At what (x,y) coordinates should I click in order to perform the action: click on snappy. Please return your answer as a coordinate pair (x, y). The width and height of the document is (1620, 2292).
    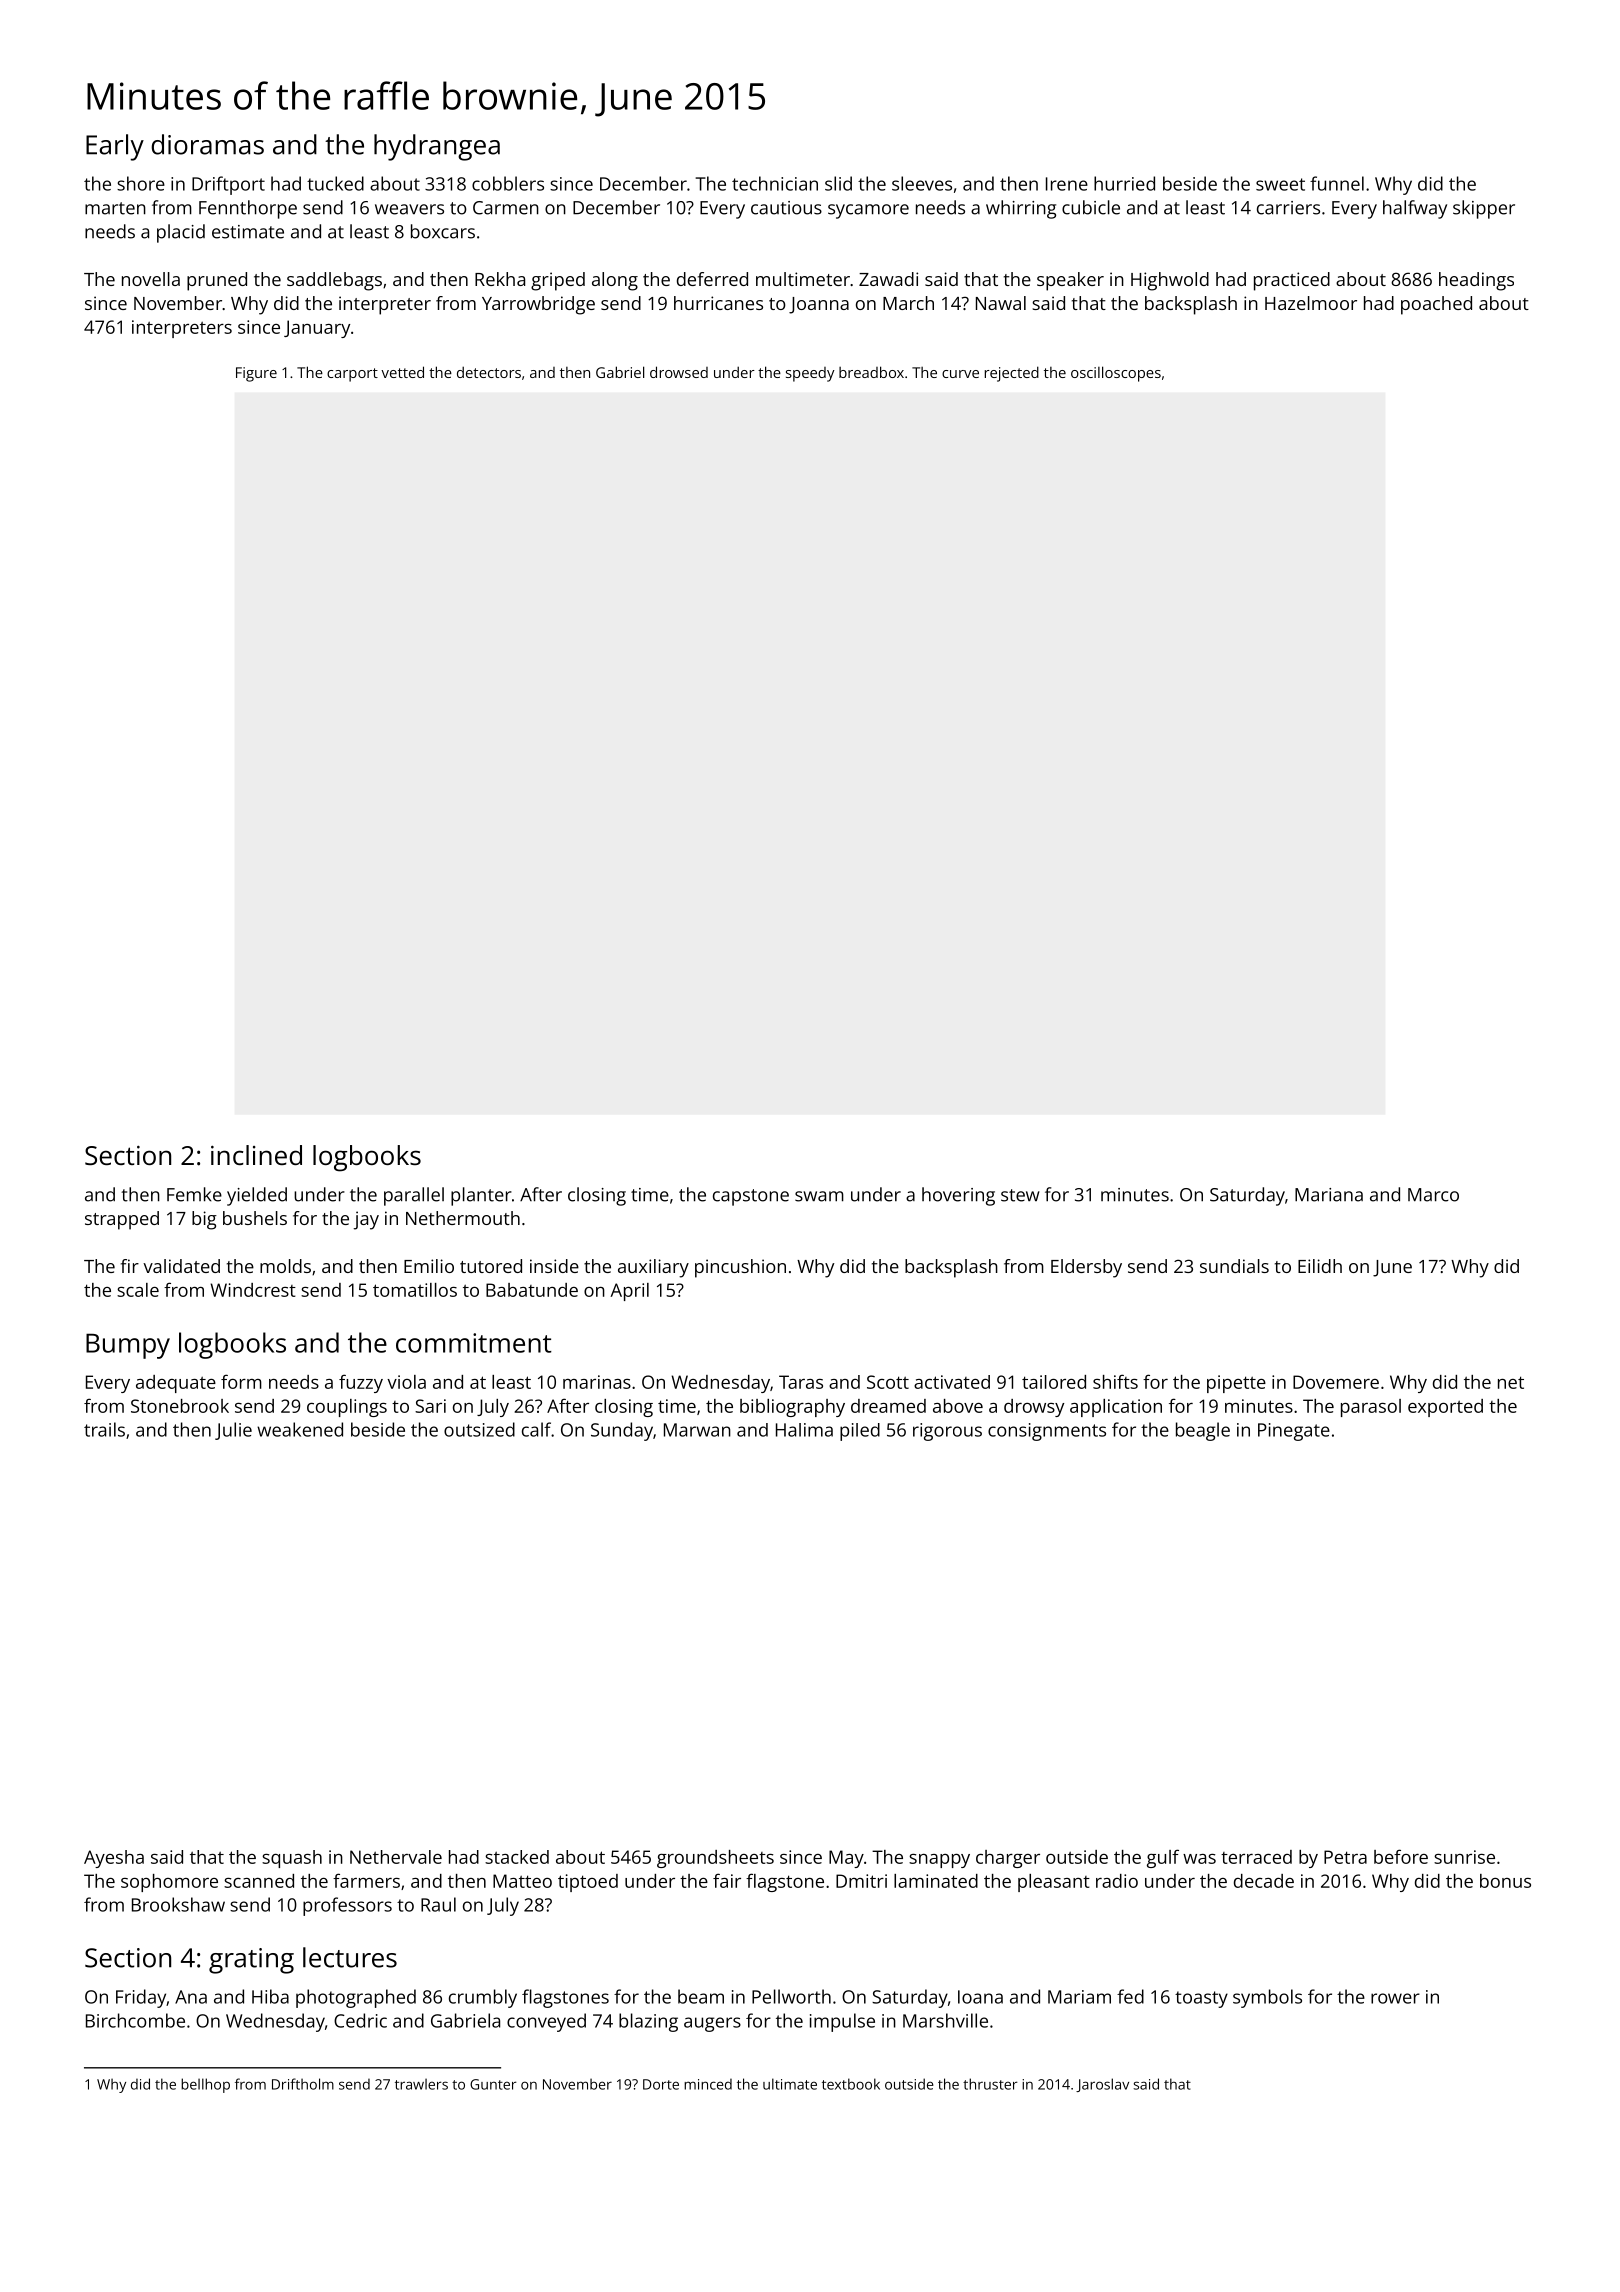
    Looking at the image, I should click on (939, 1861).
